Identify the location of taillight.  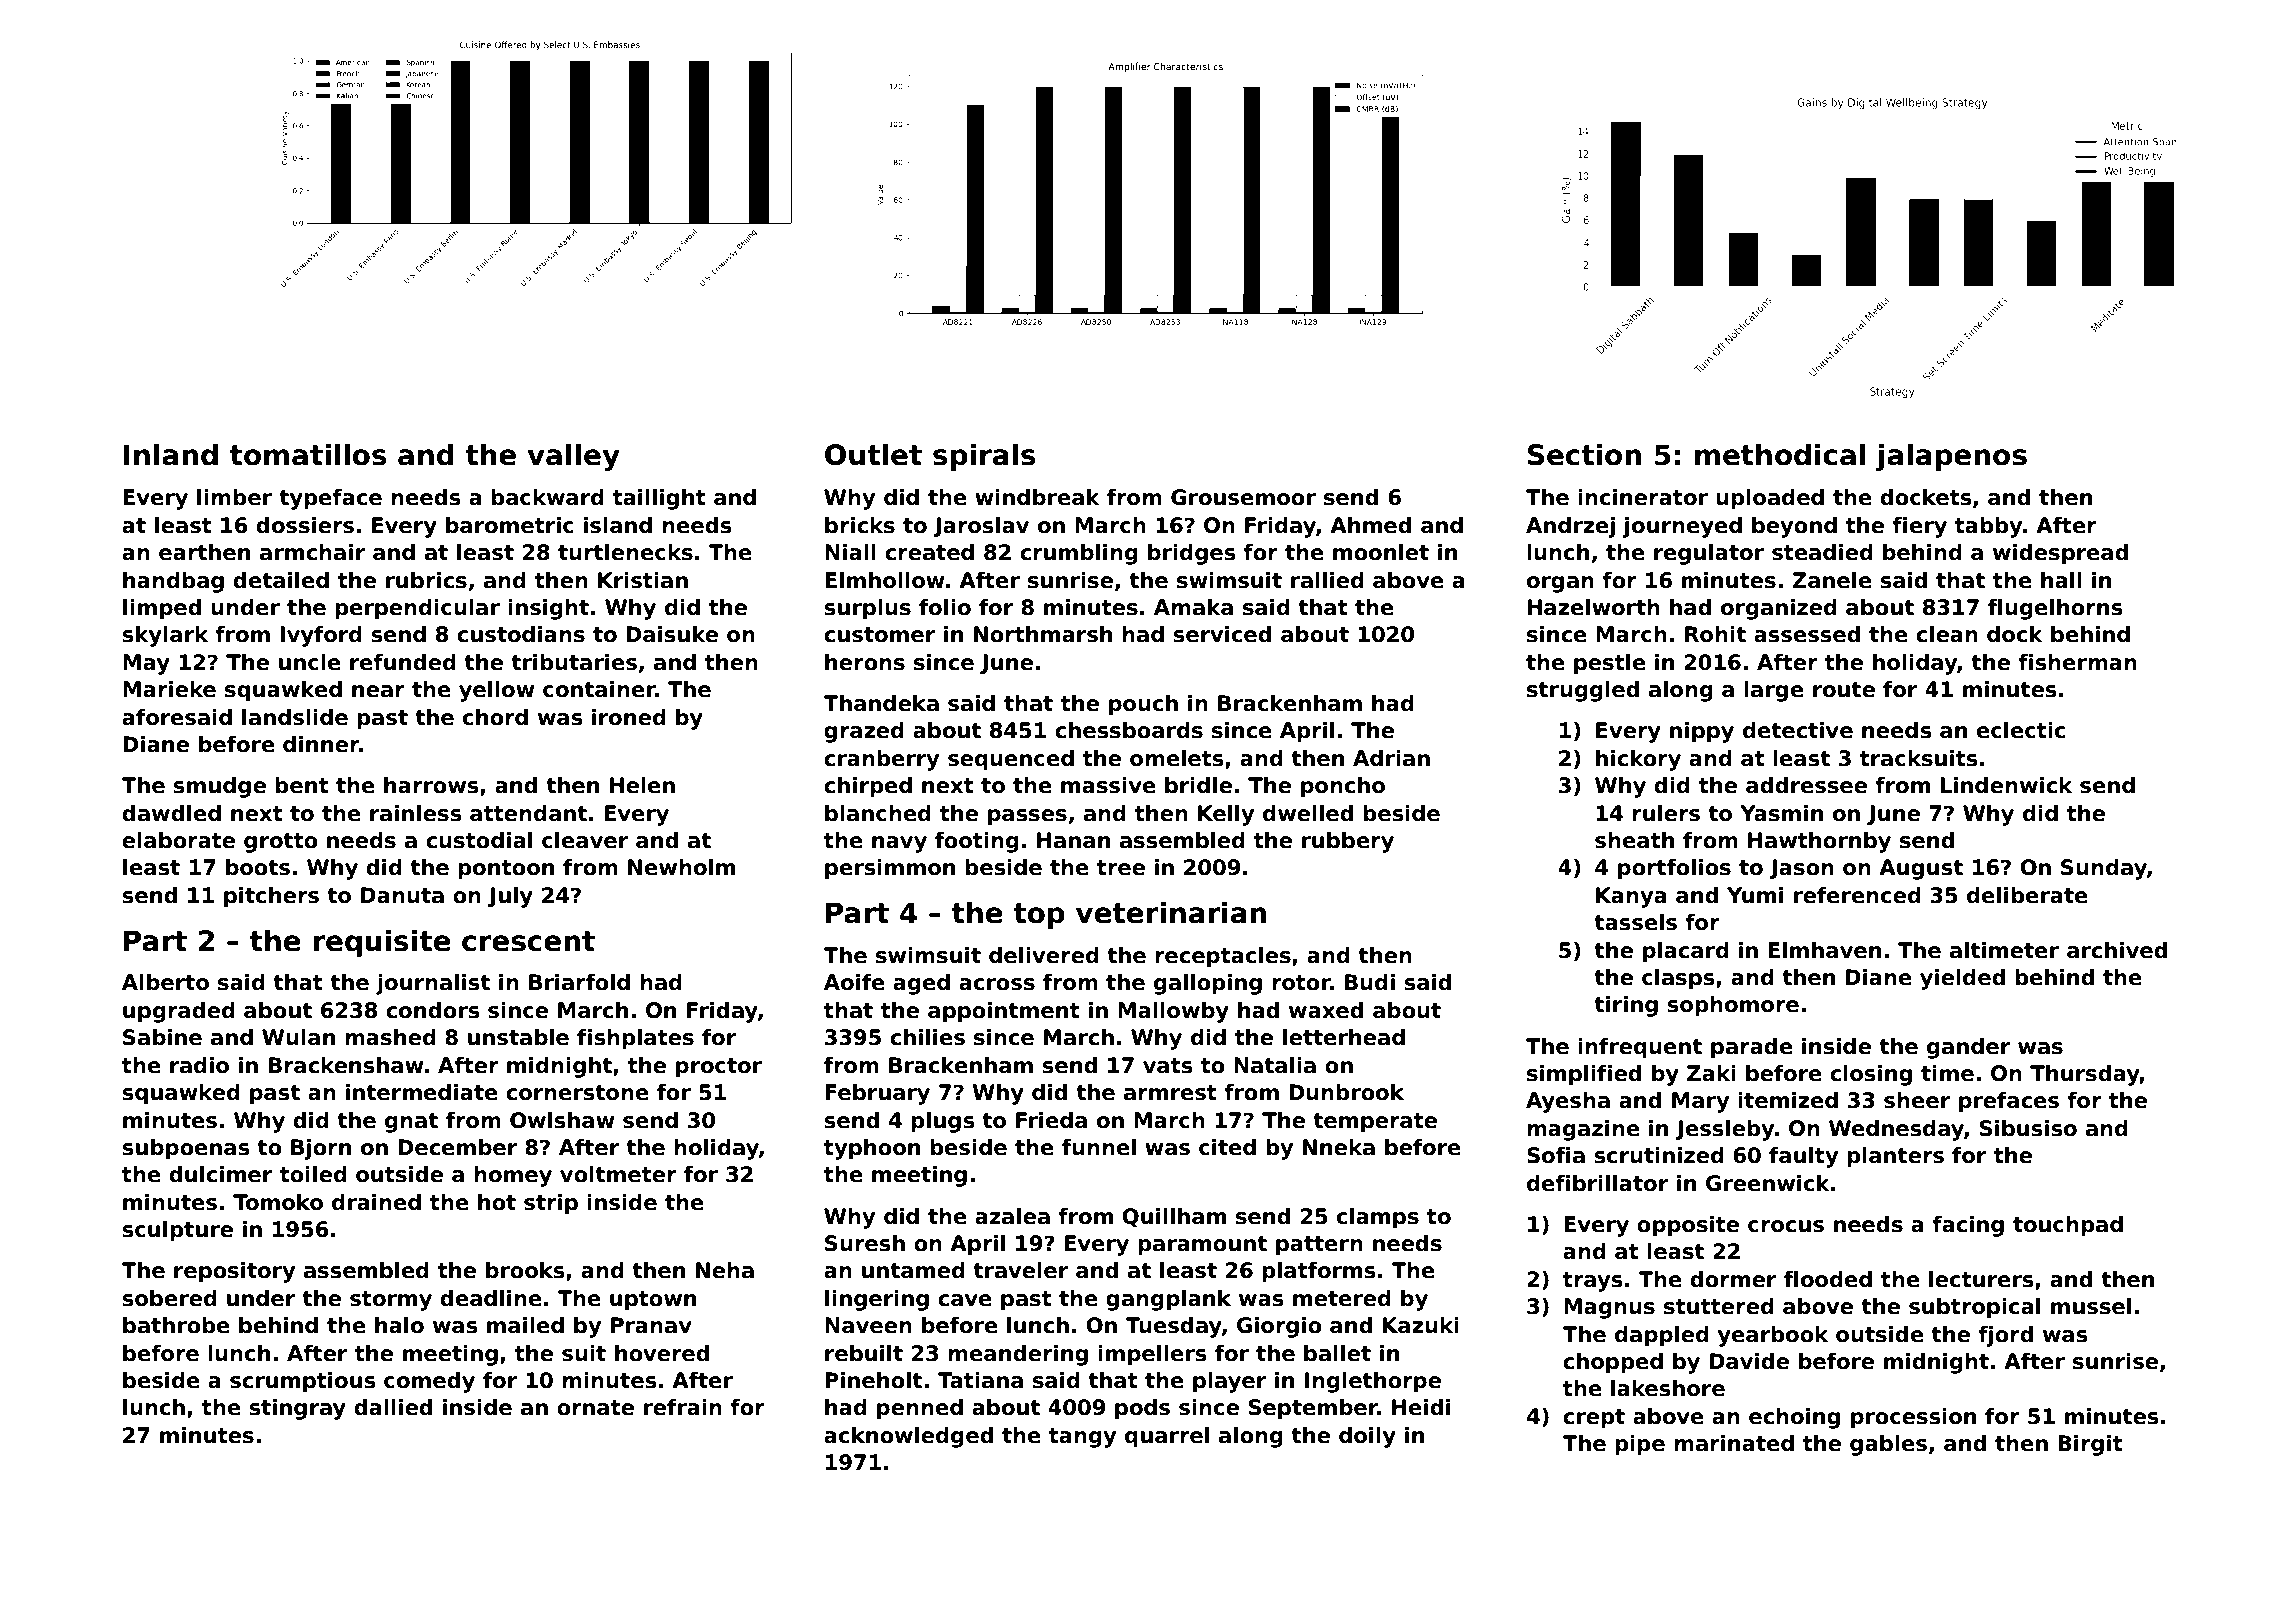
(659, 499).
